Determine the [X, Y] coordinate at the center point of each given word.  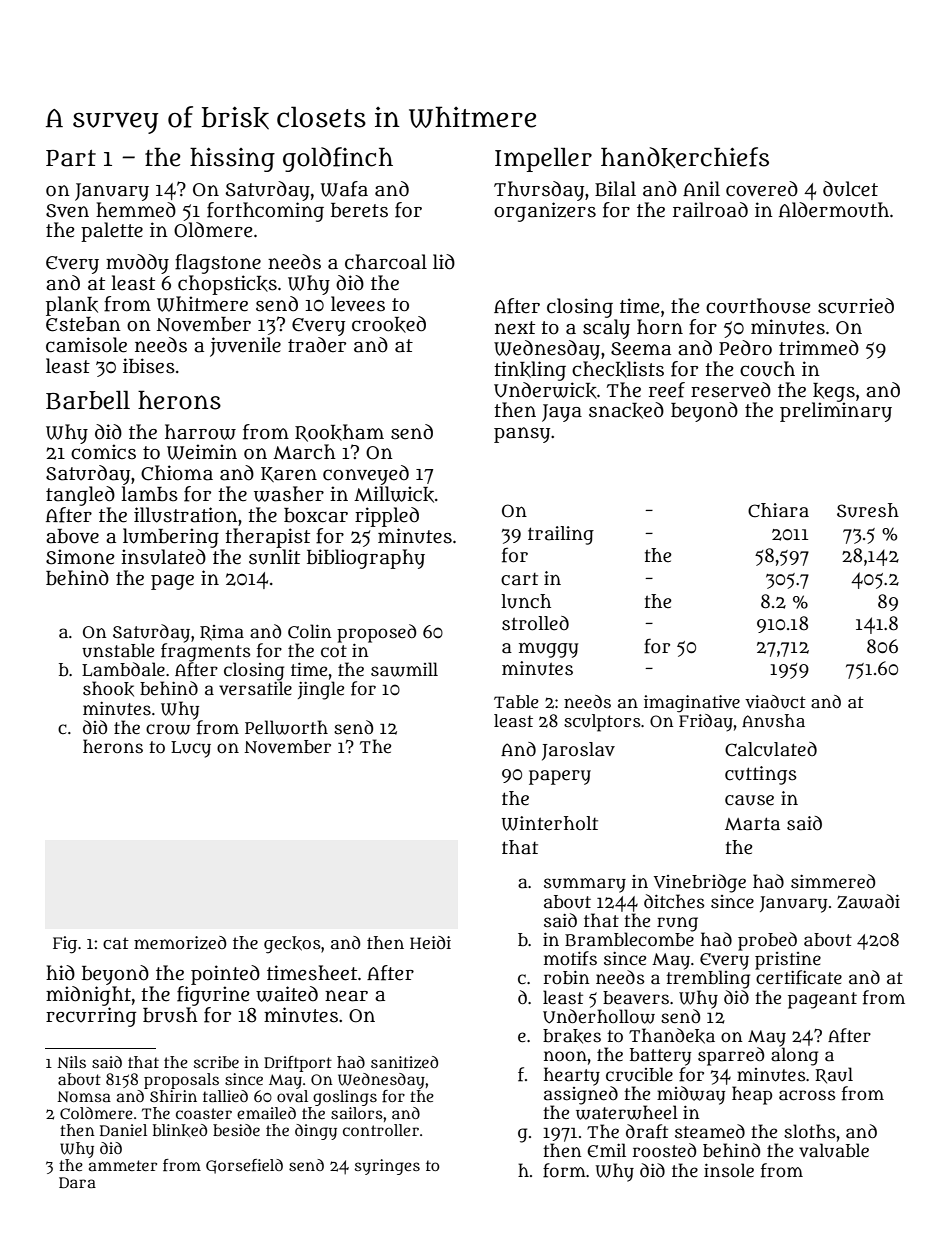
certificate [799, 977]
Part [71, 158]
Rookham [339, 433]
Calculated [771, 749]
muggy [548, 650]
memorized [180, 943]
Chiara [778, 510]
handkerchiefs [685, 157]
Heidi [430, 942]
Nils [71, 1062]
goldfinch [338, 159]
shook [108, 689]
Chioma [177, 473]
